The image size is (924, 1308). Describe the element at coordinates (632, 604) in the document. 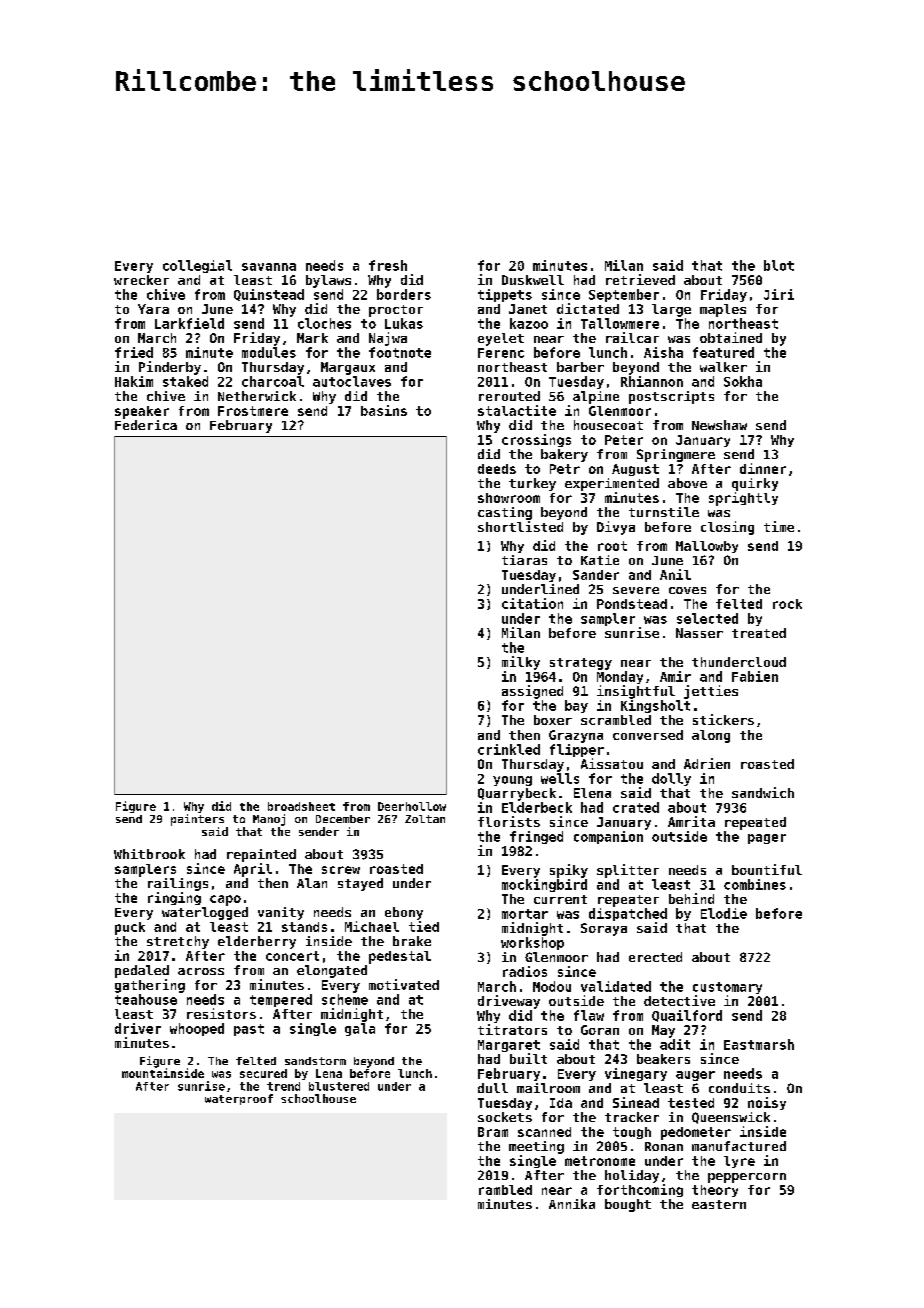

I see `Pondstead` at that location.
